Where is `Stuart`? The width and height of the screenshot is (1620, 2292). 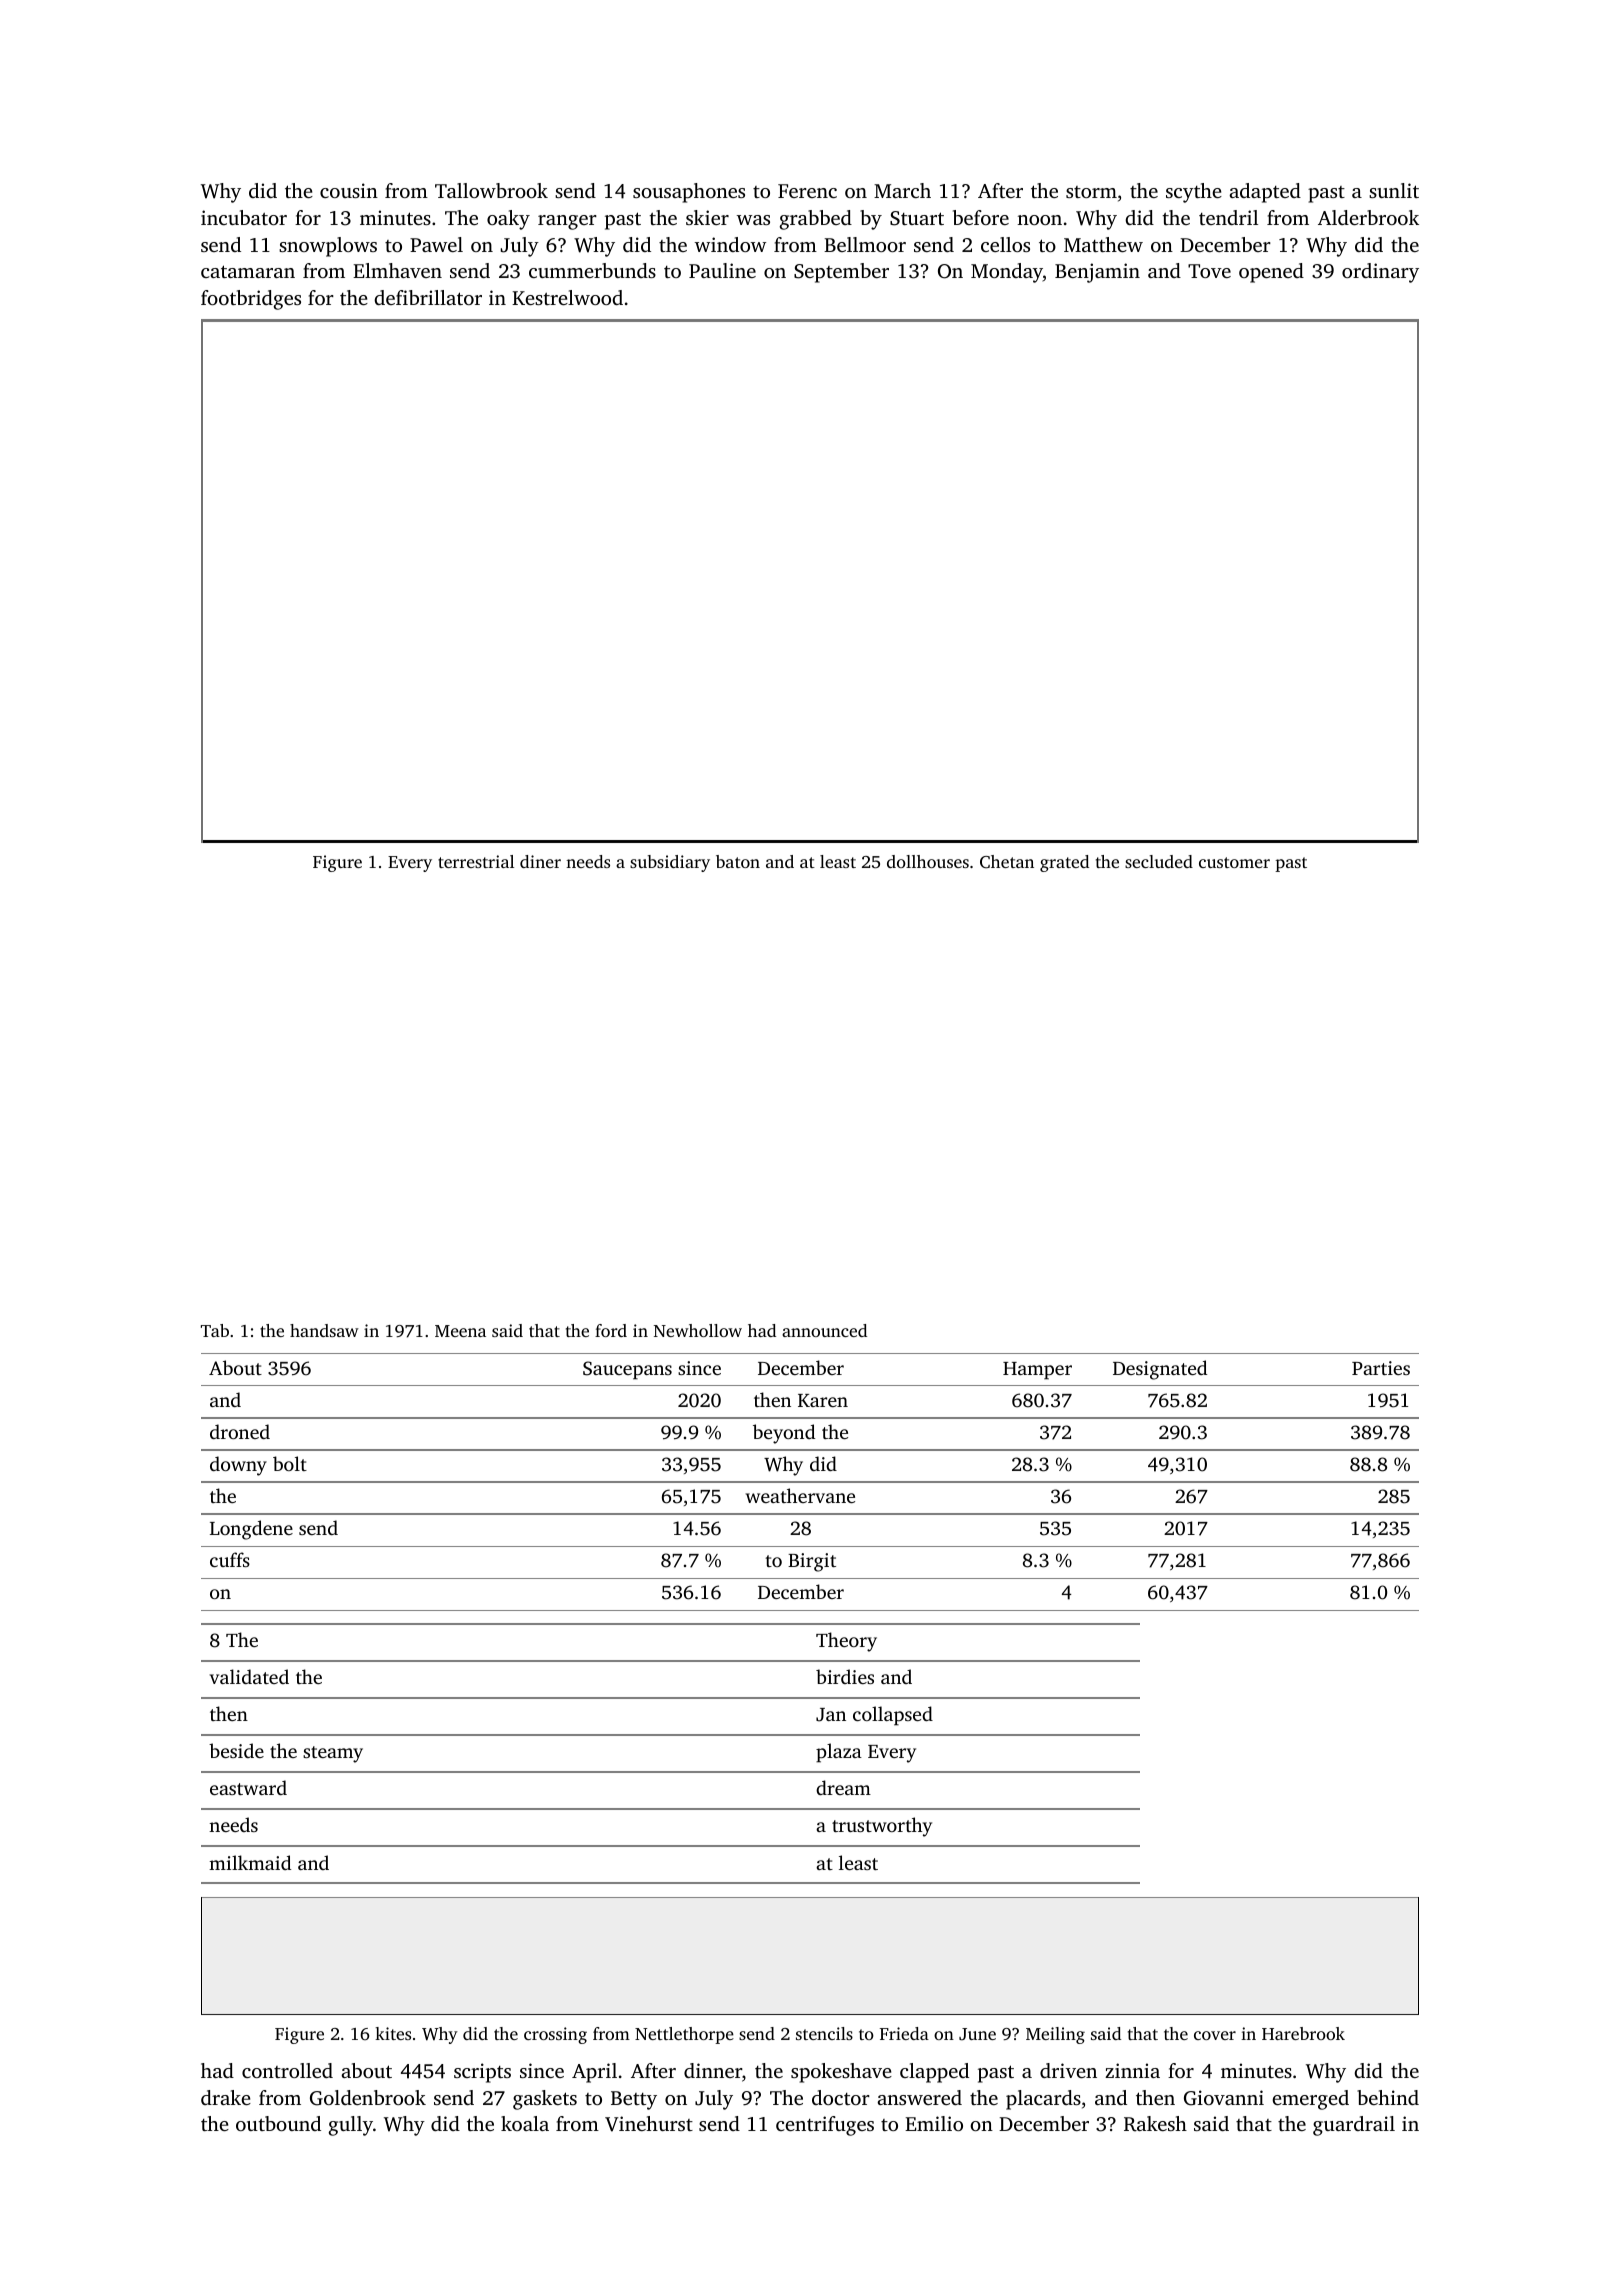 Stuart is located at coordinates (917, 218).
